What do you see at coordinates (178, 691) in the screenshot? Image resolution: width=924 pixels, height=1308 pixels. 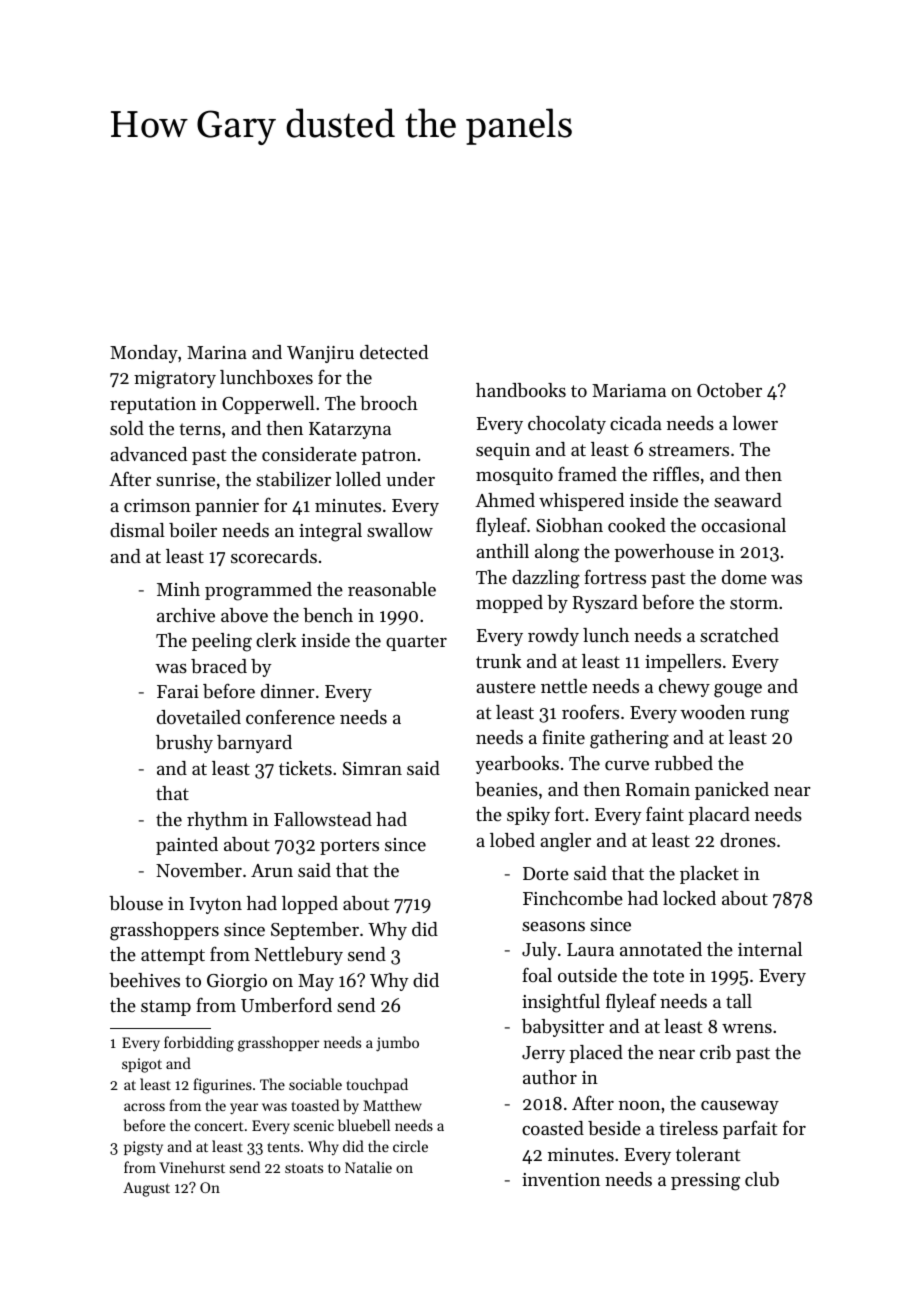 I see `Farai` at bounding box center [178, 691].
